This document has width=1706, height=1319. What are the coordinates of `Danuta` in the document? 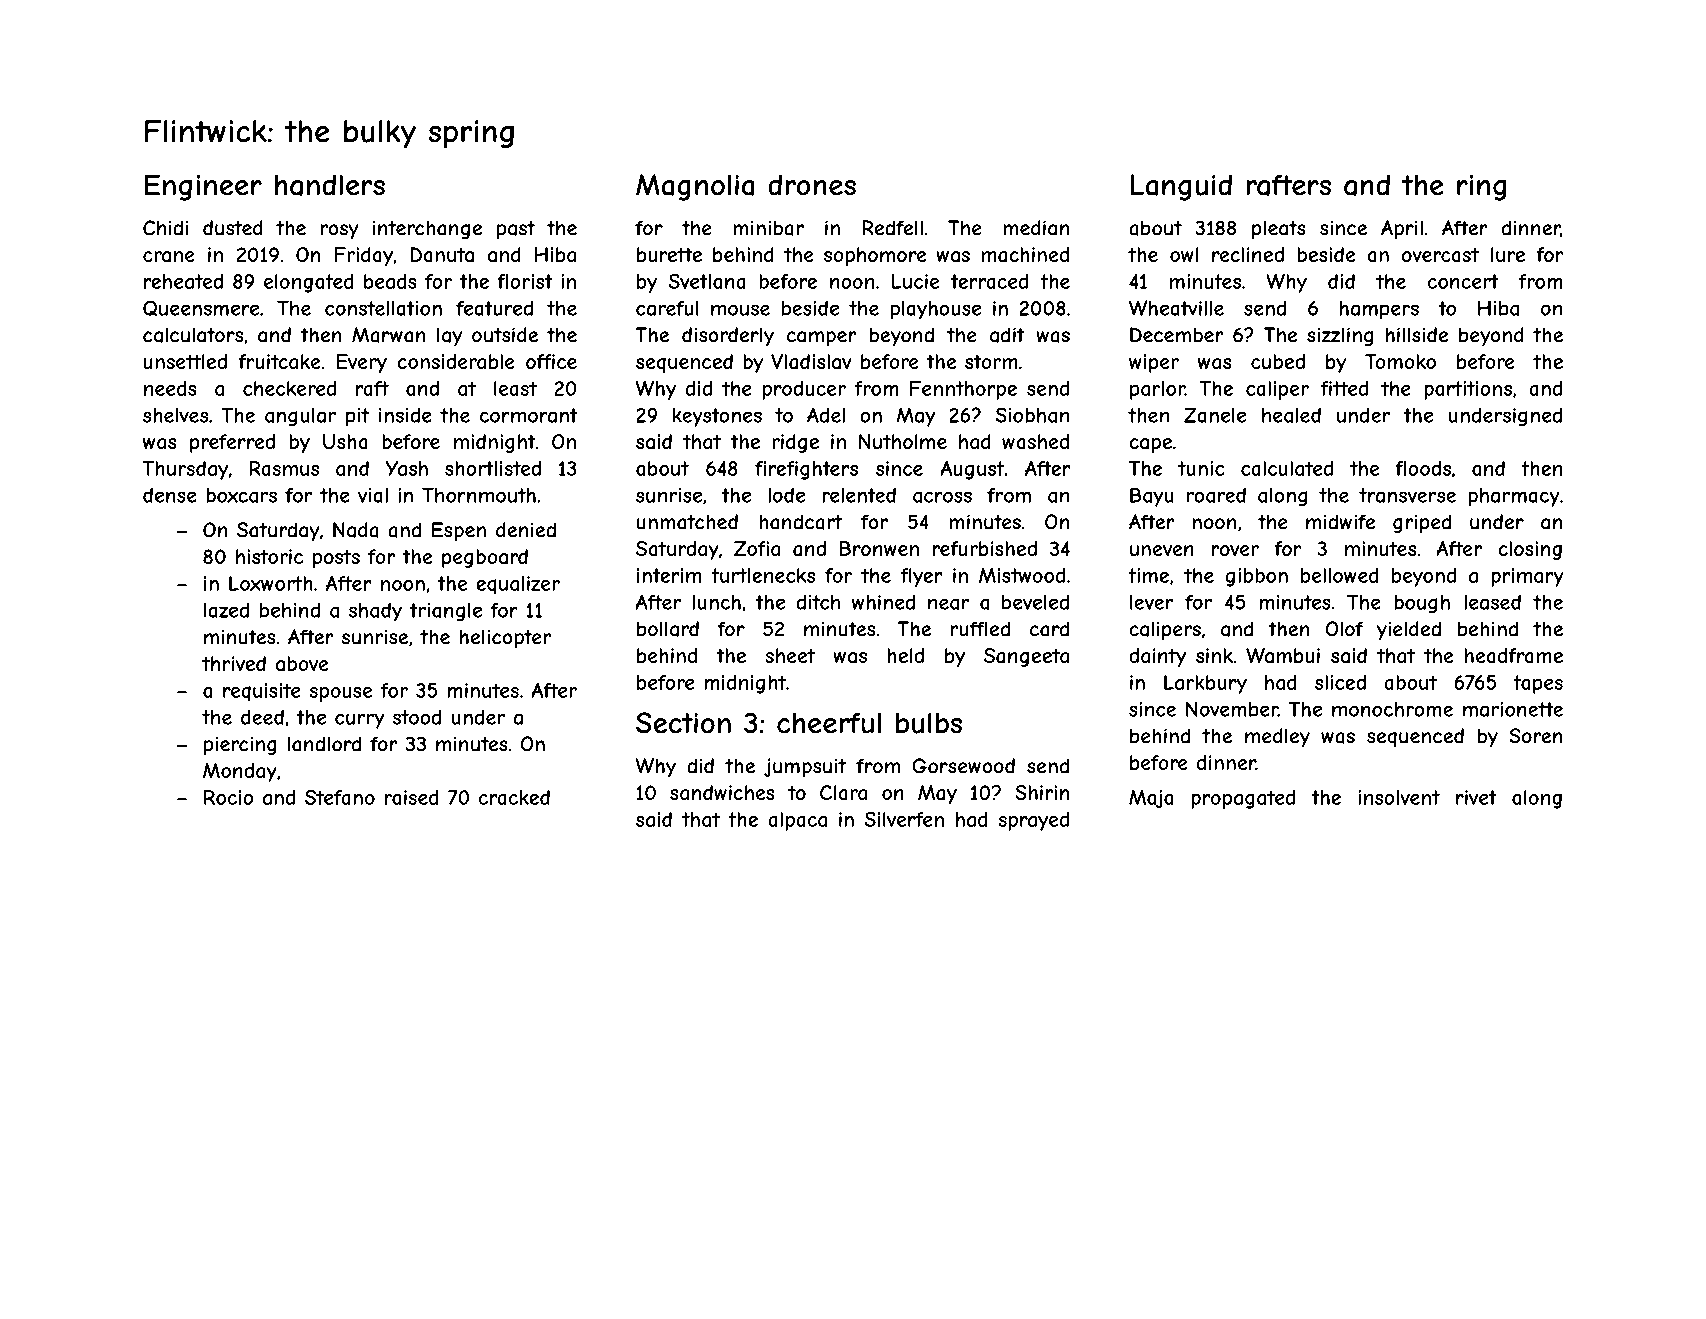 It's located at (442, 255).
